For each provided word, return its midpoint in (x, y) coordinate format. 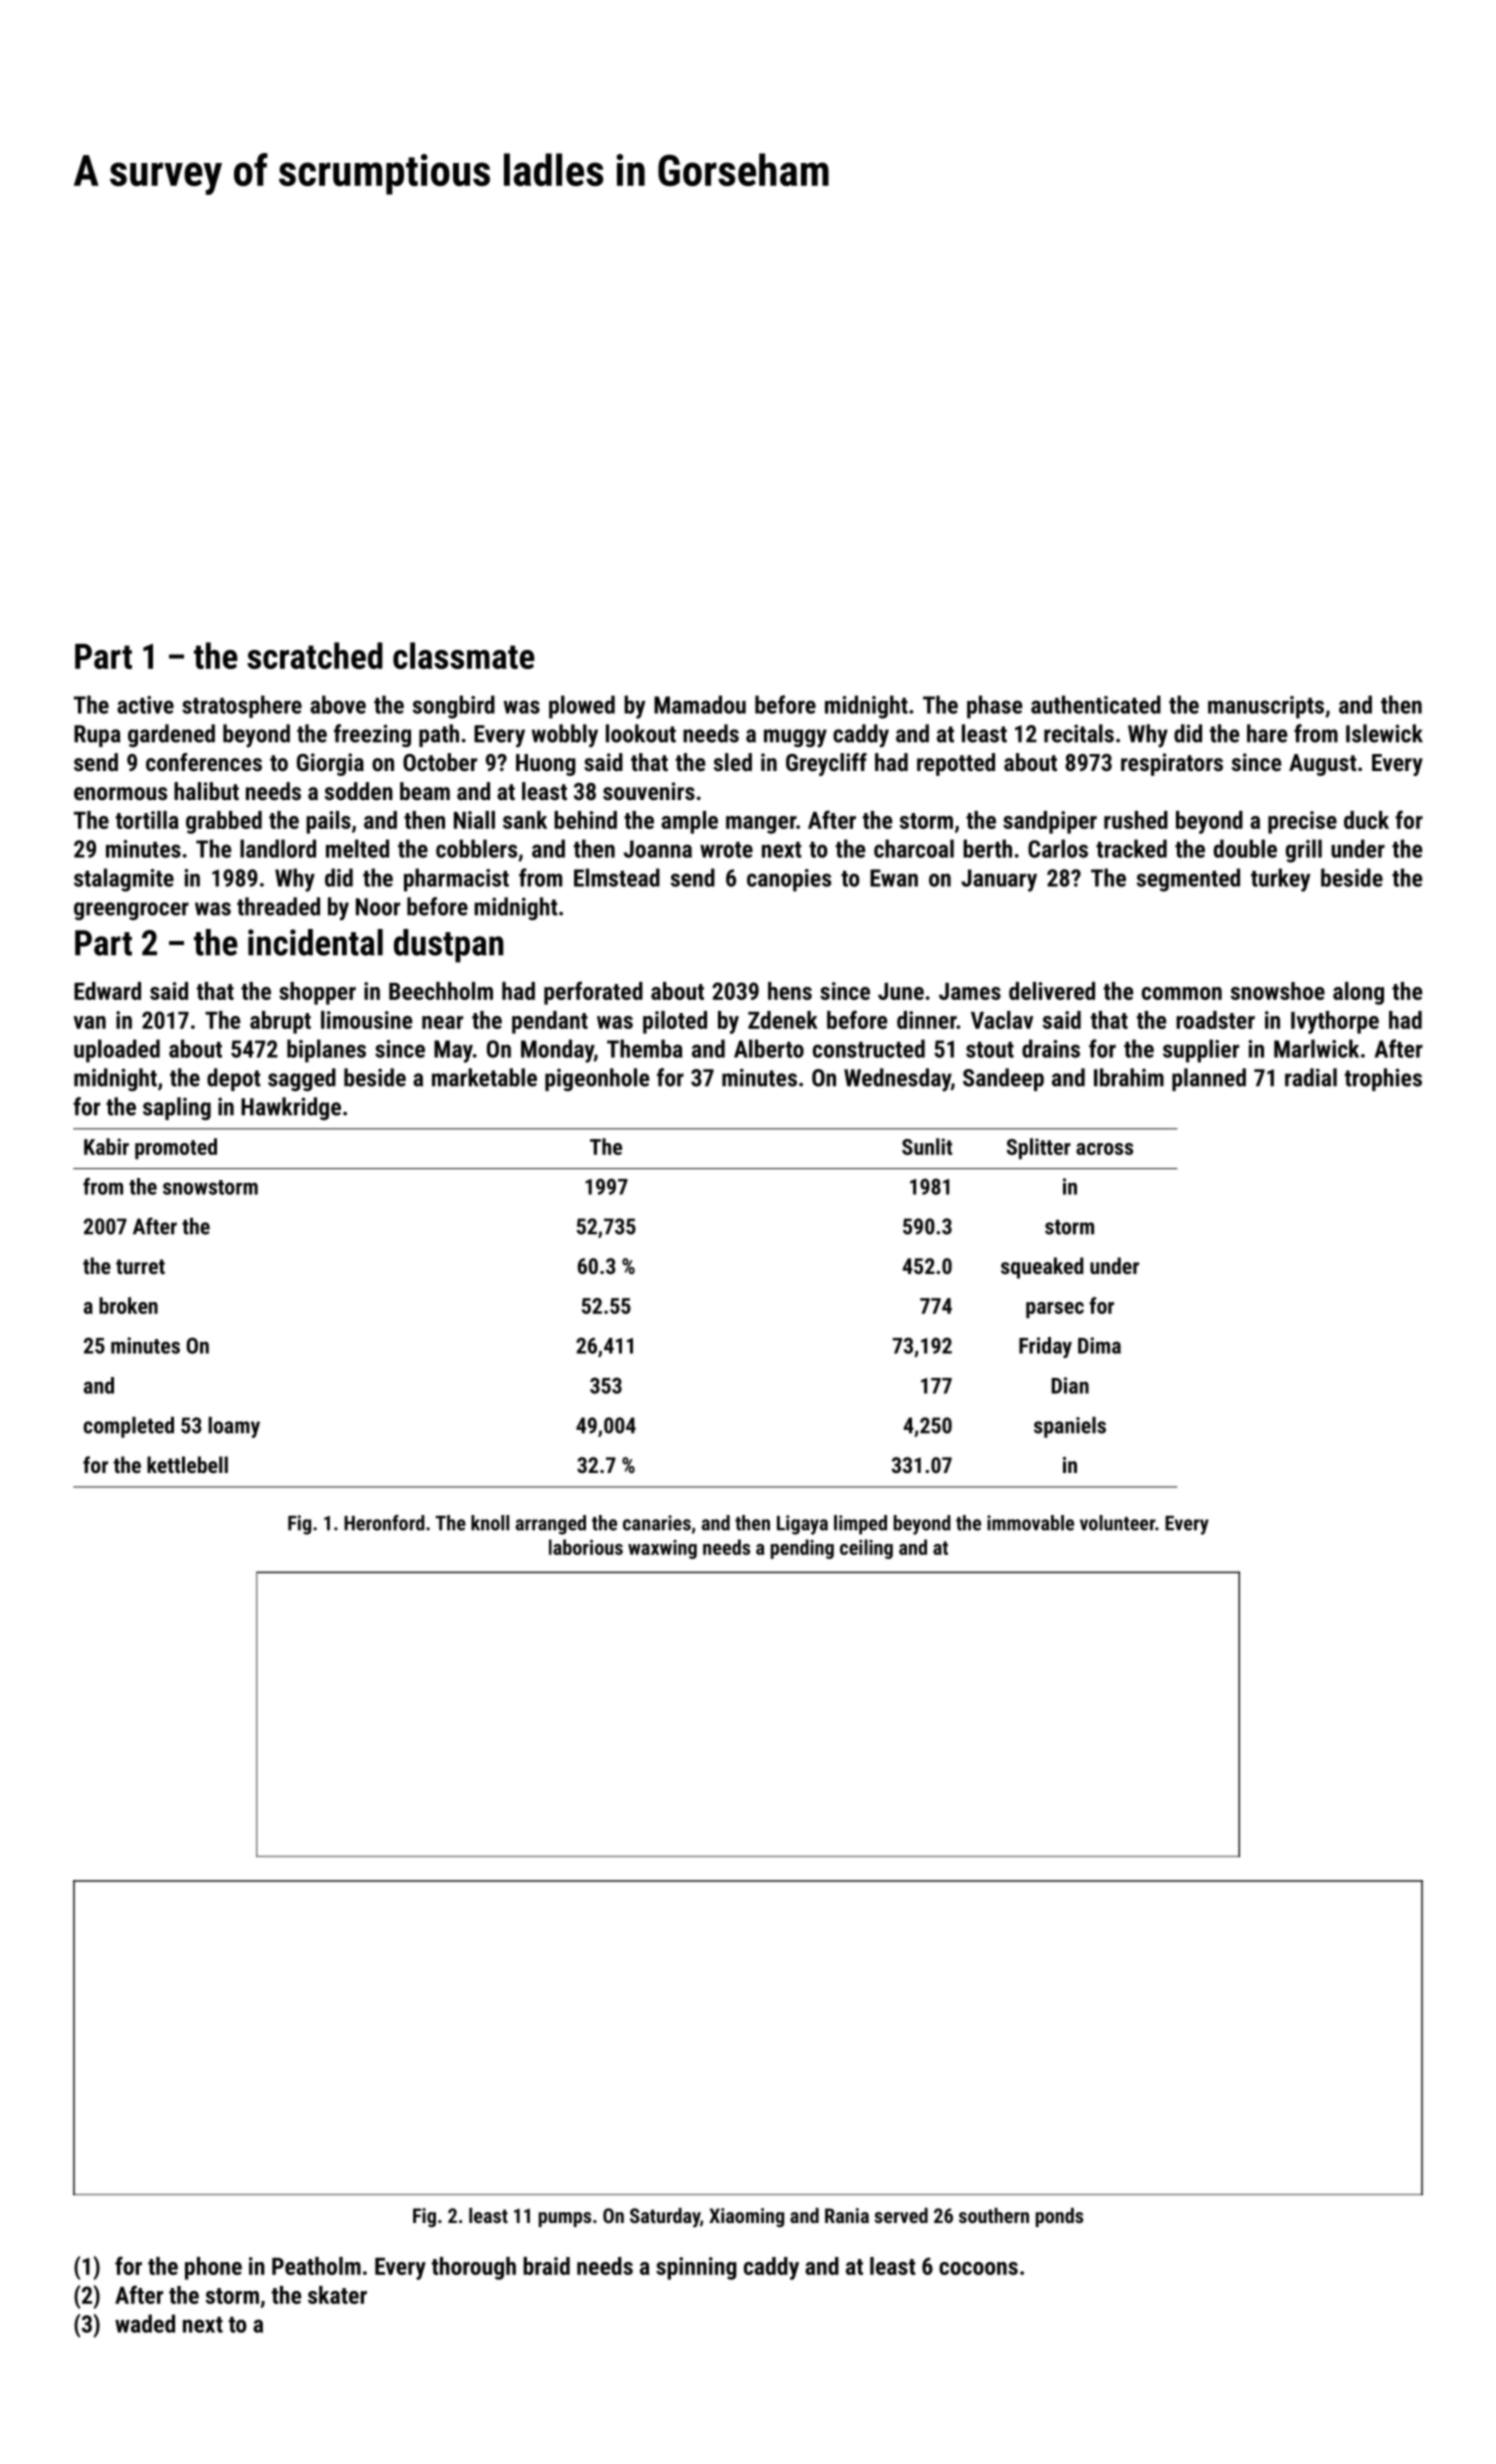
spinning (696, 2268)
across (1104, 1149)
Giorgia (330, 764)
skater (337, 2295)
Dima (1099, 1345)
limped (860, 1525)
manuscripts (1266, 707)
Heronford (384, 1523)
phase (994, 707)
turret (140, 1266)
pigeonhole (597, 1079)
